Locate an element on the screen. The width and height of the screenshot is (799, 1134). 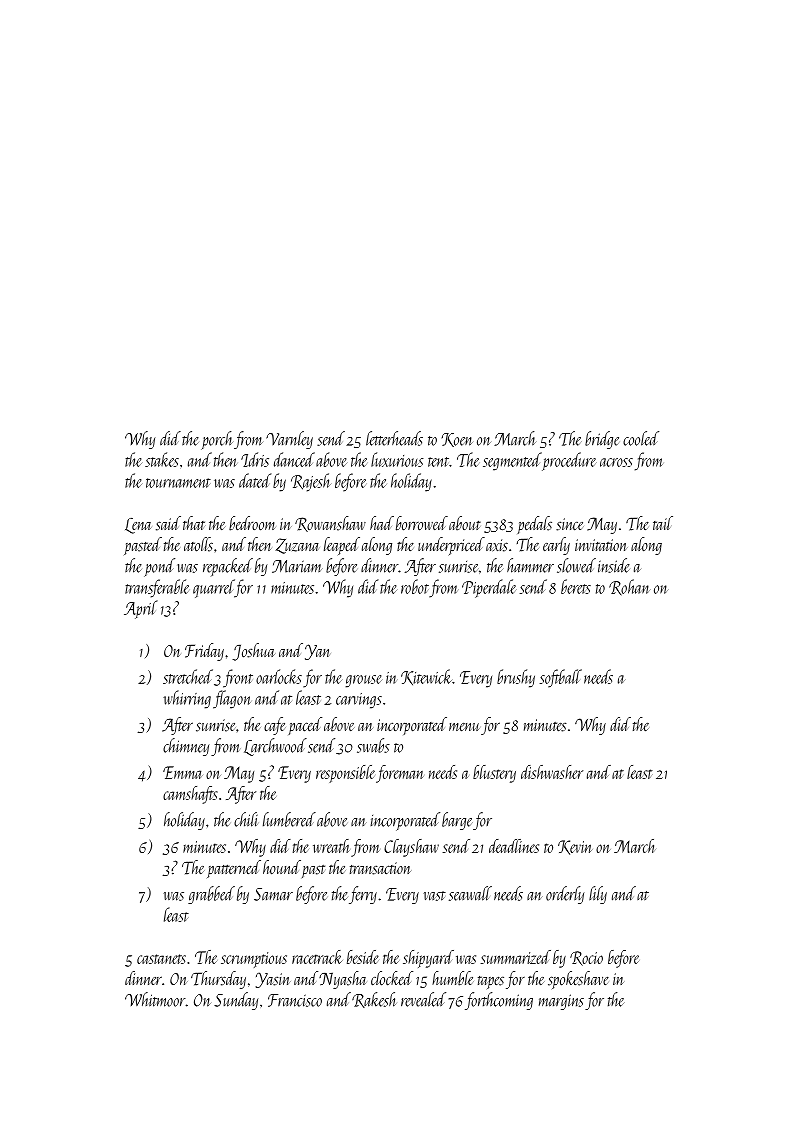
porch is located at coordinates (217, 440).
